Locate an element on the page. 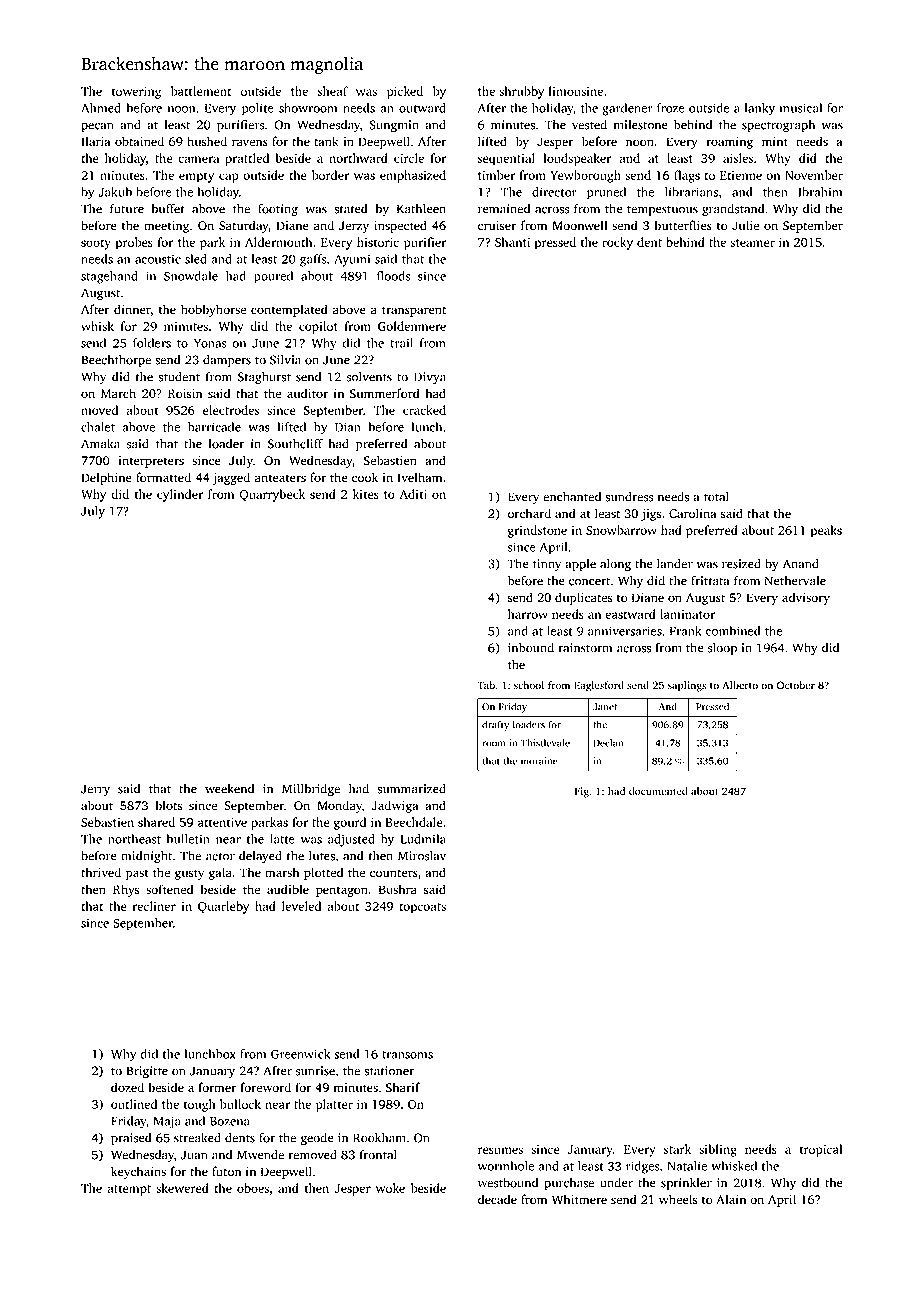  towering is located at coordinates (136, 93).
